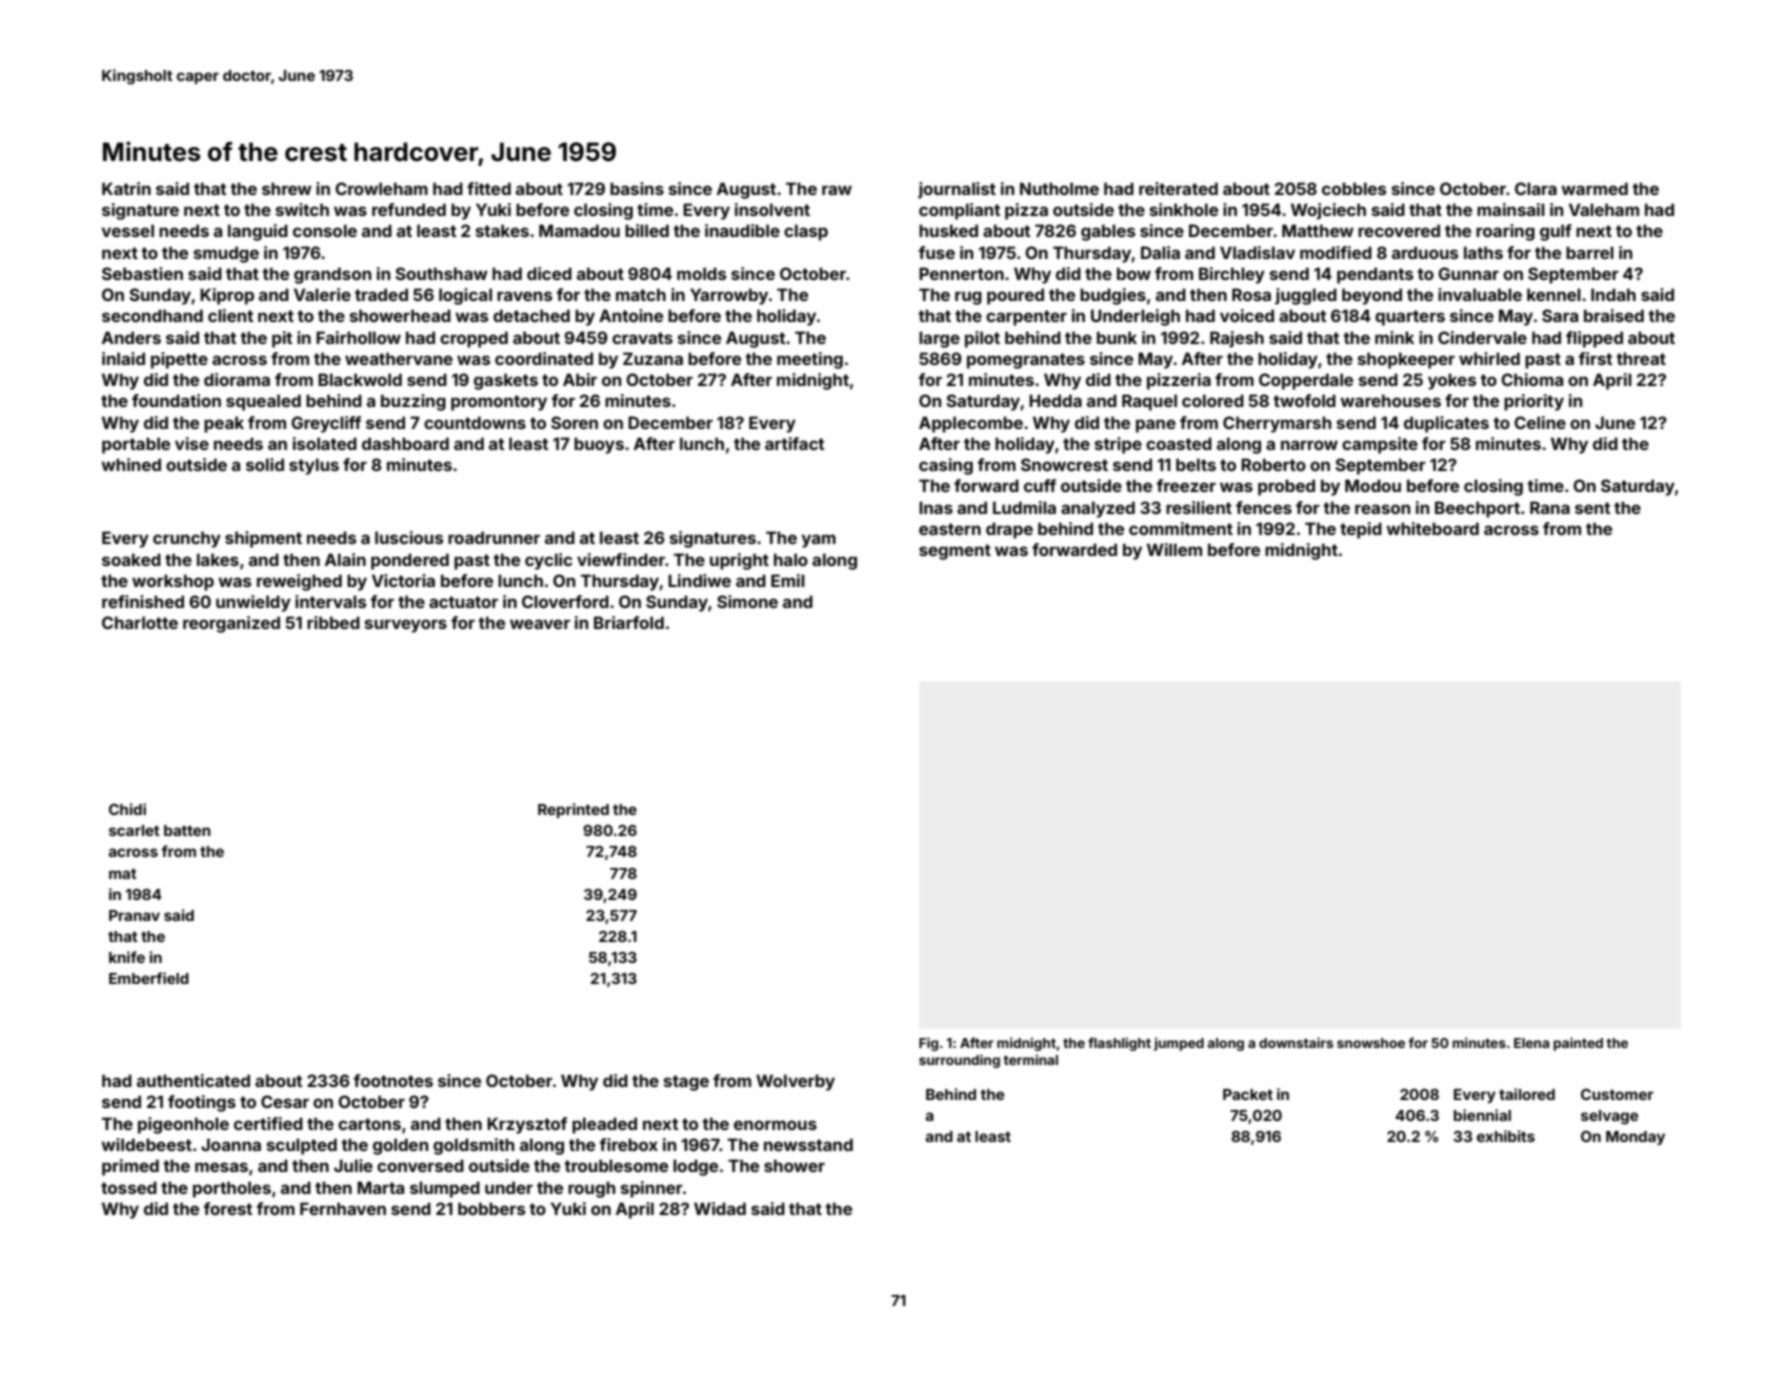 This page has width=1782, height=1377. I want to click on Willem, so click(1174, 549).
